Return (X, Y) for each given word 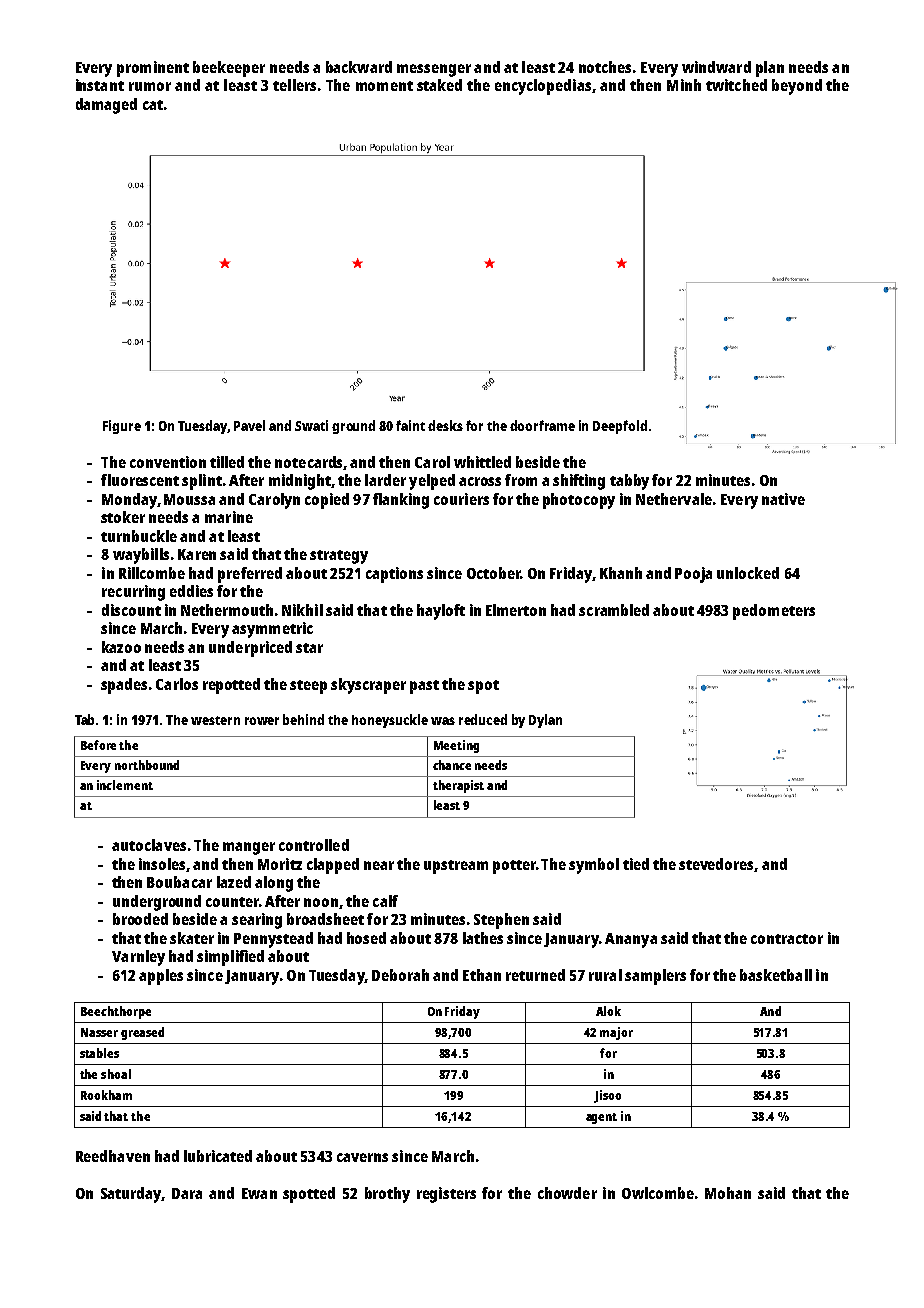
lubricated (218, 1156)
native (783, 499)
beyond (797, 87)
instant (100, 85)
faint (410, 425)
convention (168, 462)
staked (439, 85)
